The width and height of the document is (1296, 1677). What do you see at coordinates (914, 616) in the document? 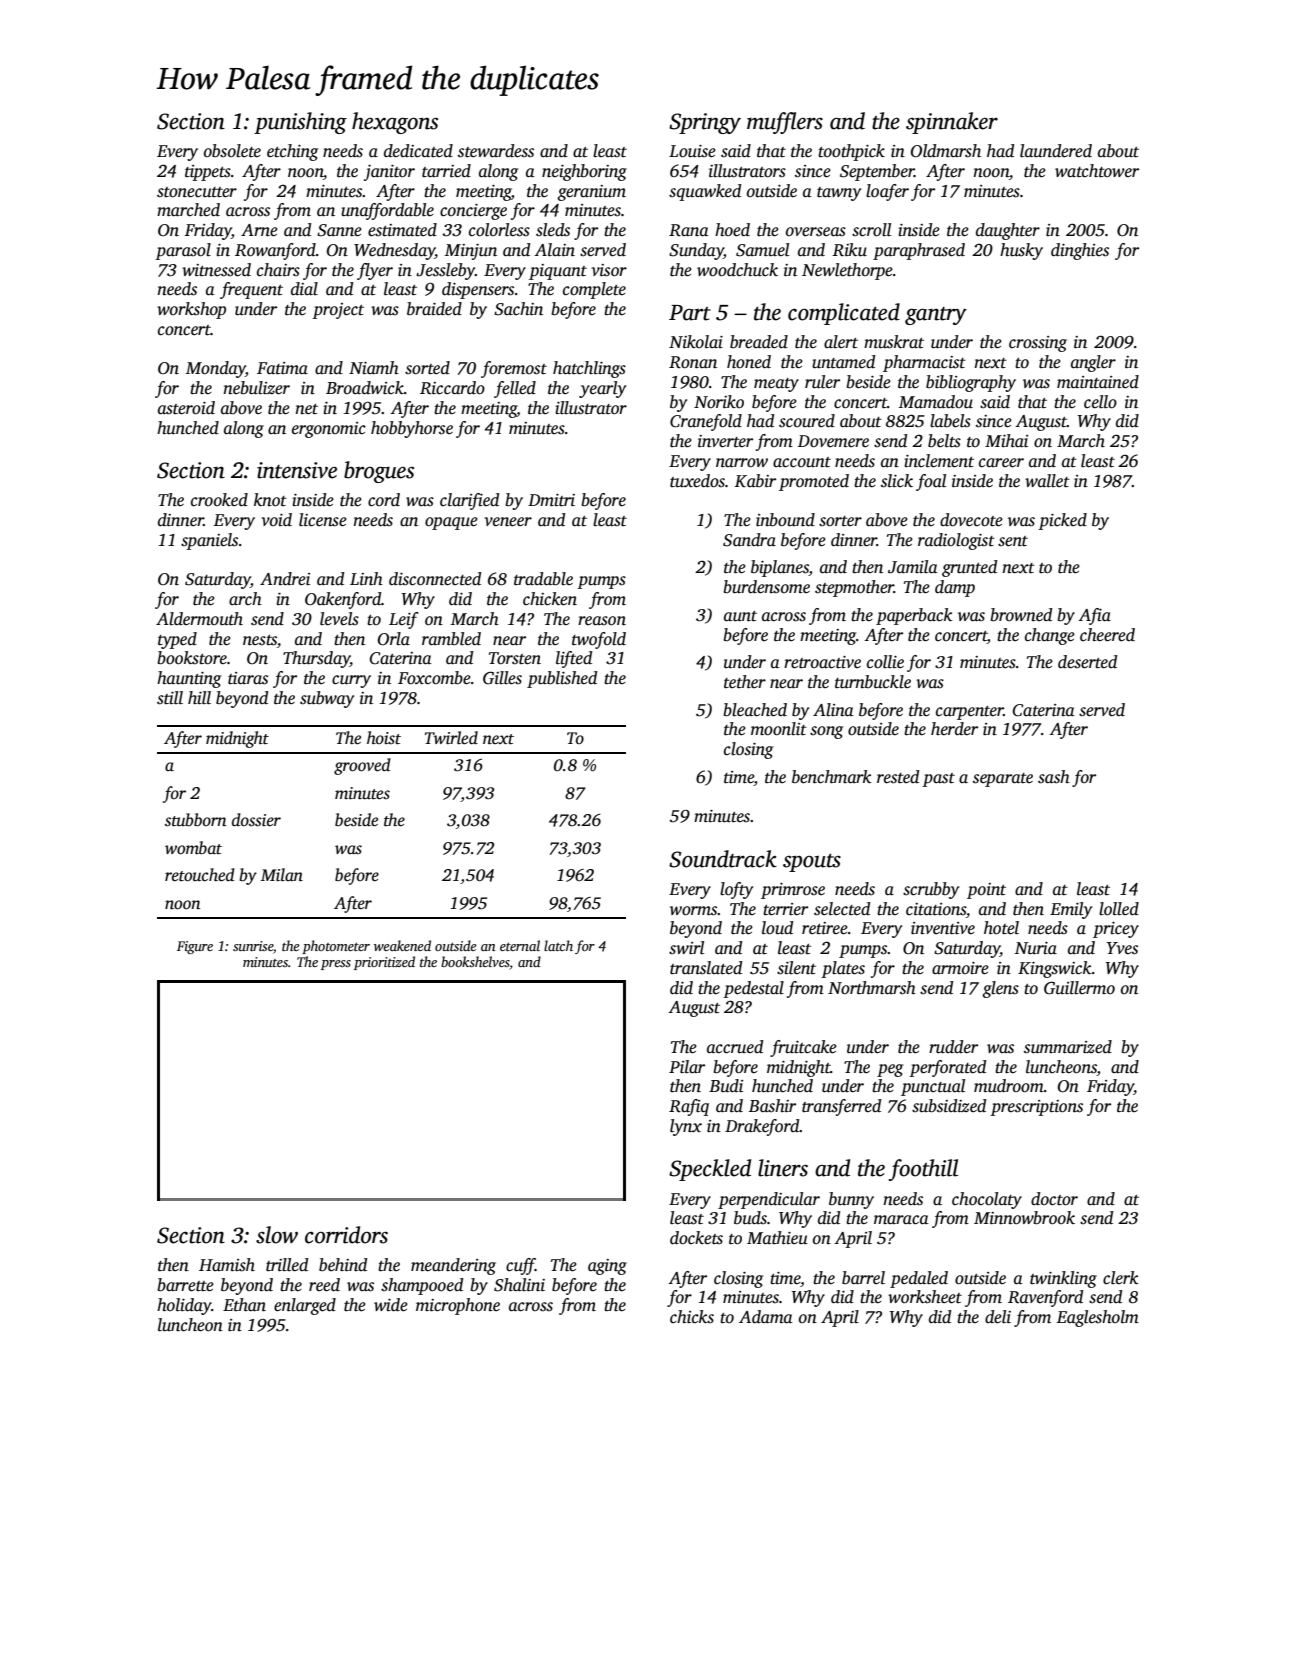
I see `paperback` at bounding box center [914, 616].
